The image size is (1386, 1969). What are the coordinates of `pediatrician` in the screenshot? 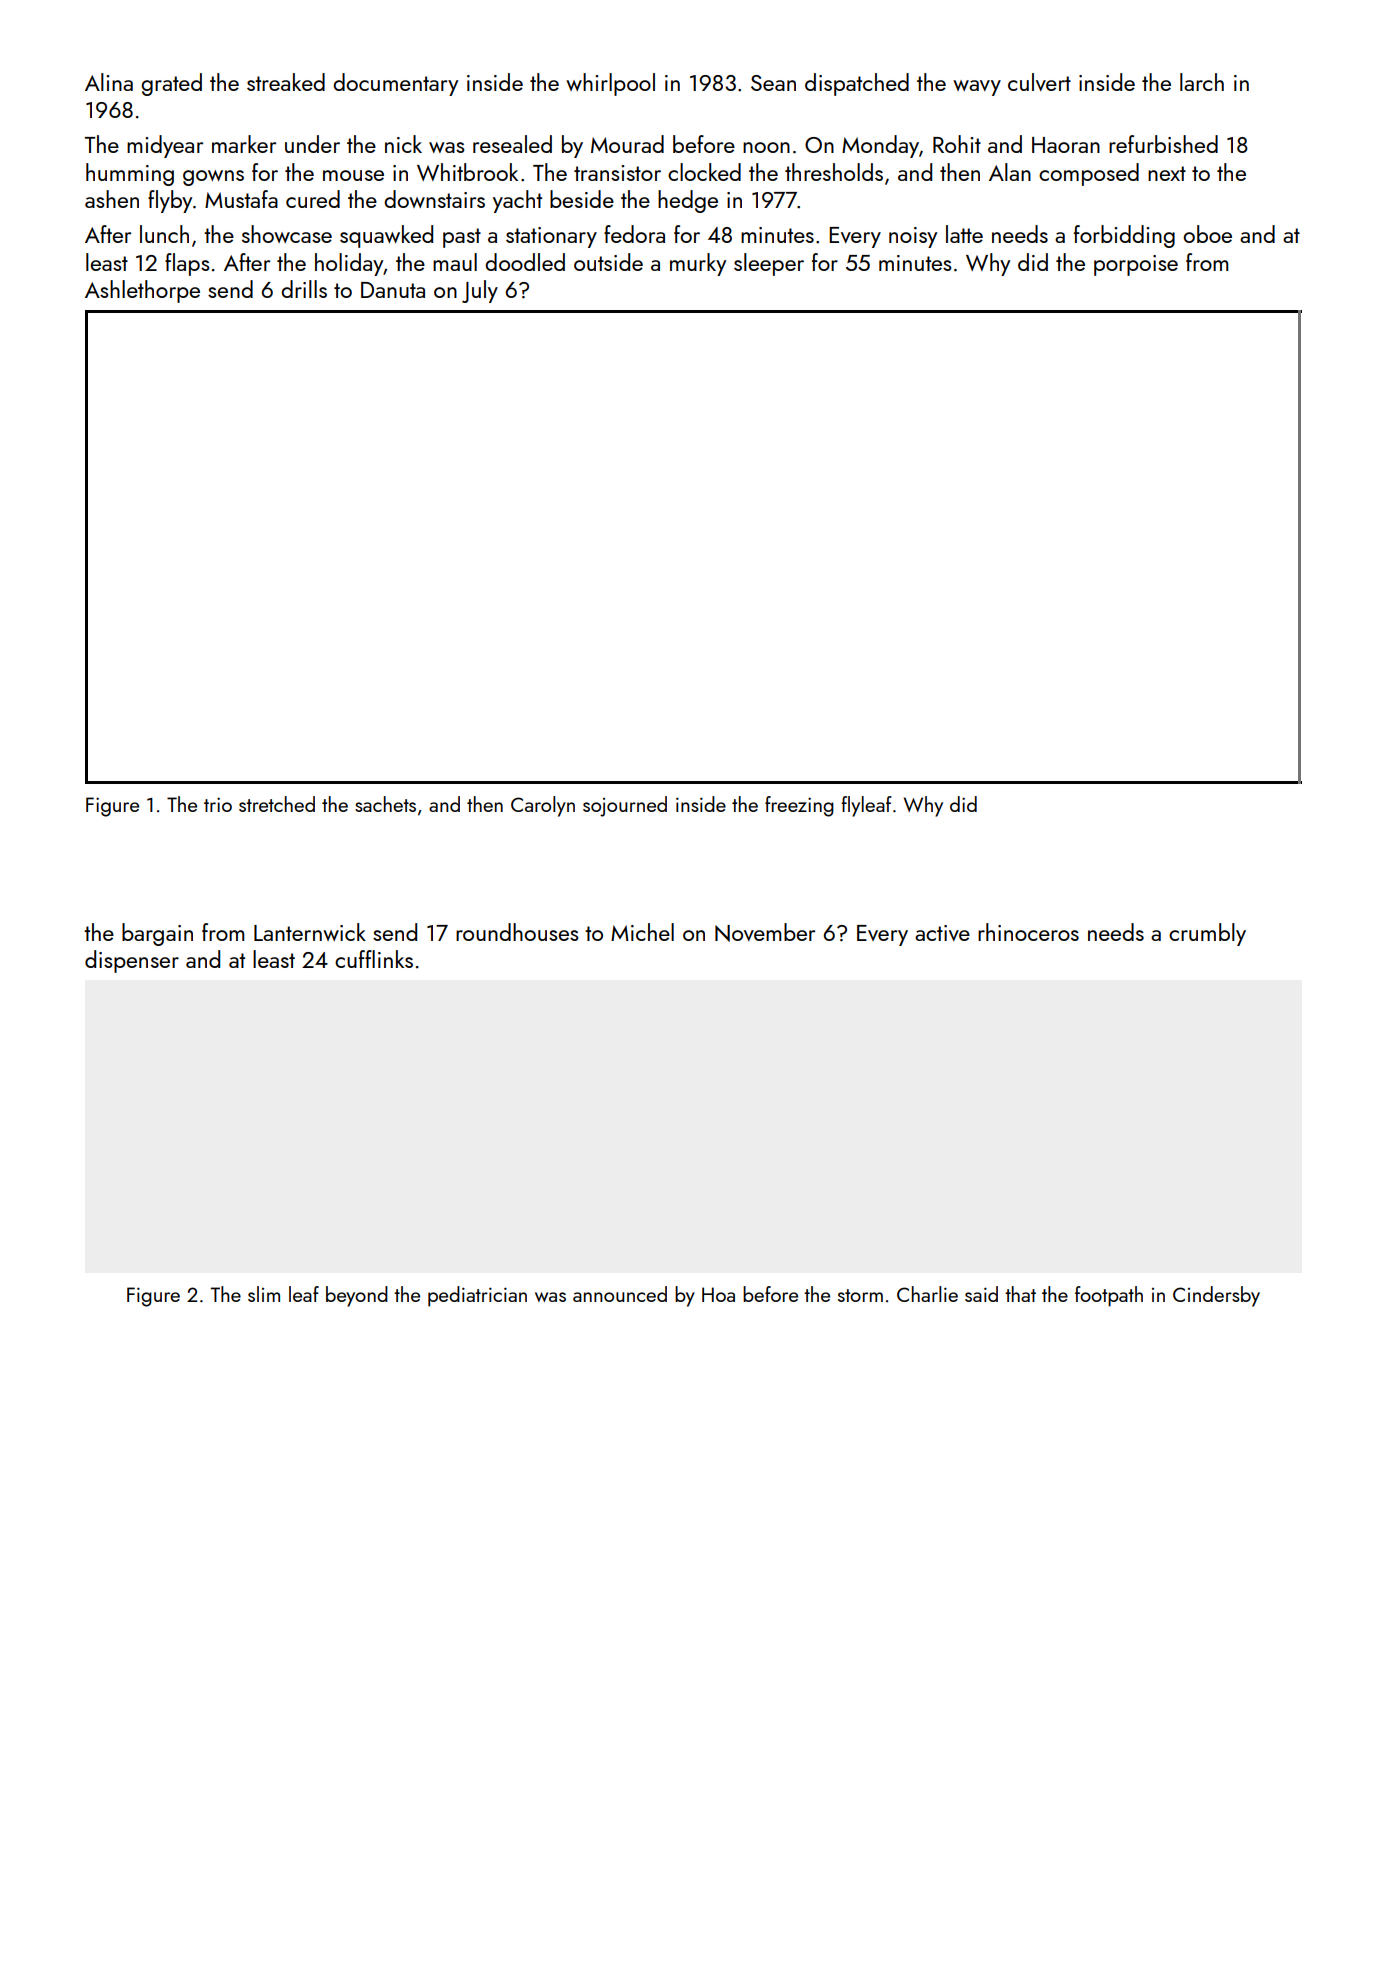 It's located at (477, 1296).
